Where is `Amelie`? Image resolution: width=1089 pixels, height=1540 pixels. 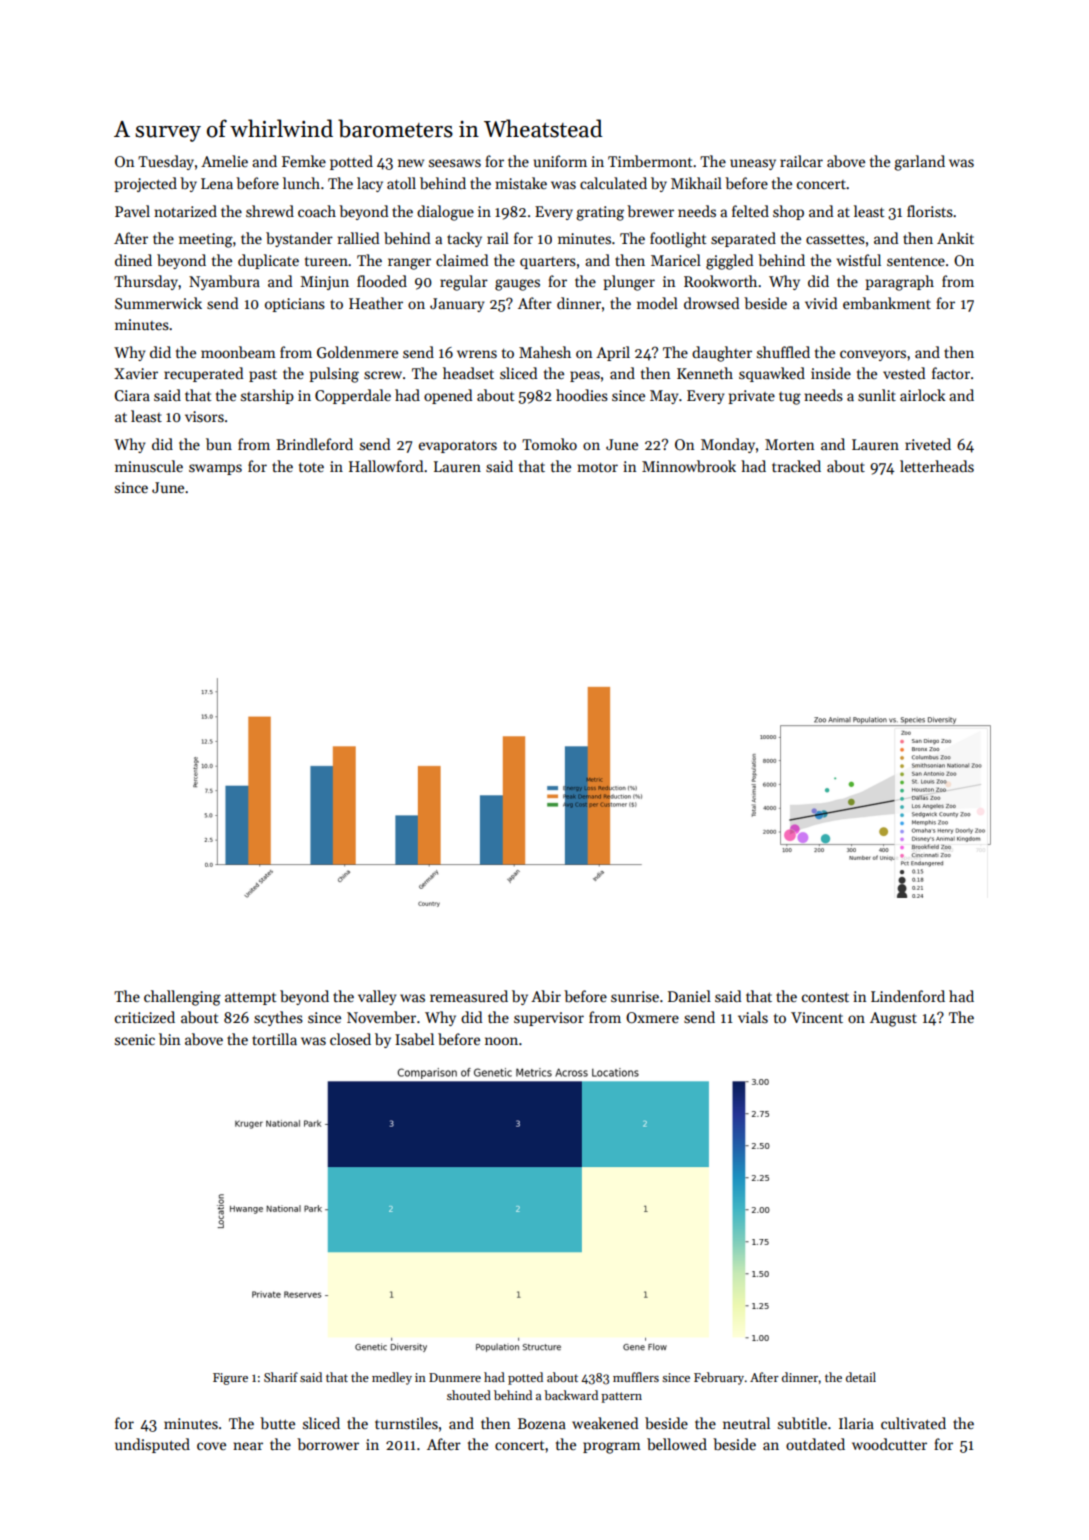
Amelie is located at coordinates (224, 161).
